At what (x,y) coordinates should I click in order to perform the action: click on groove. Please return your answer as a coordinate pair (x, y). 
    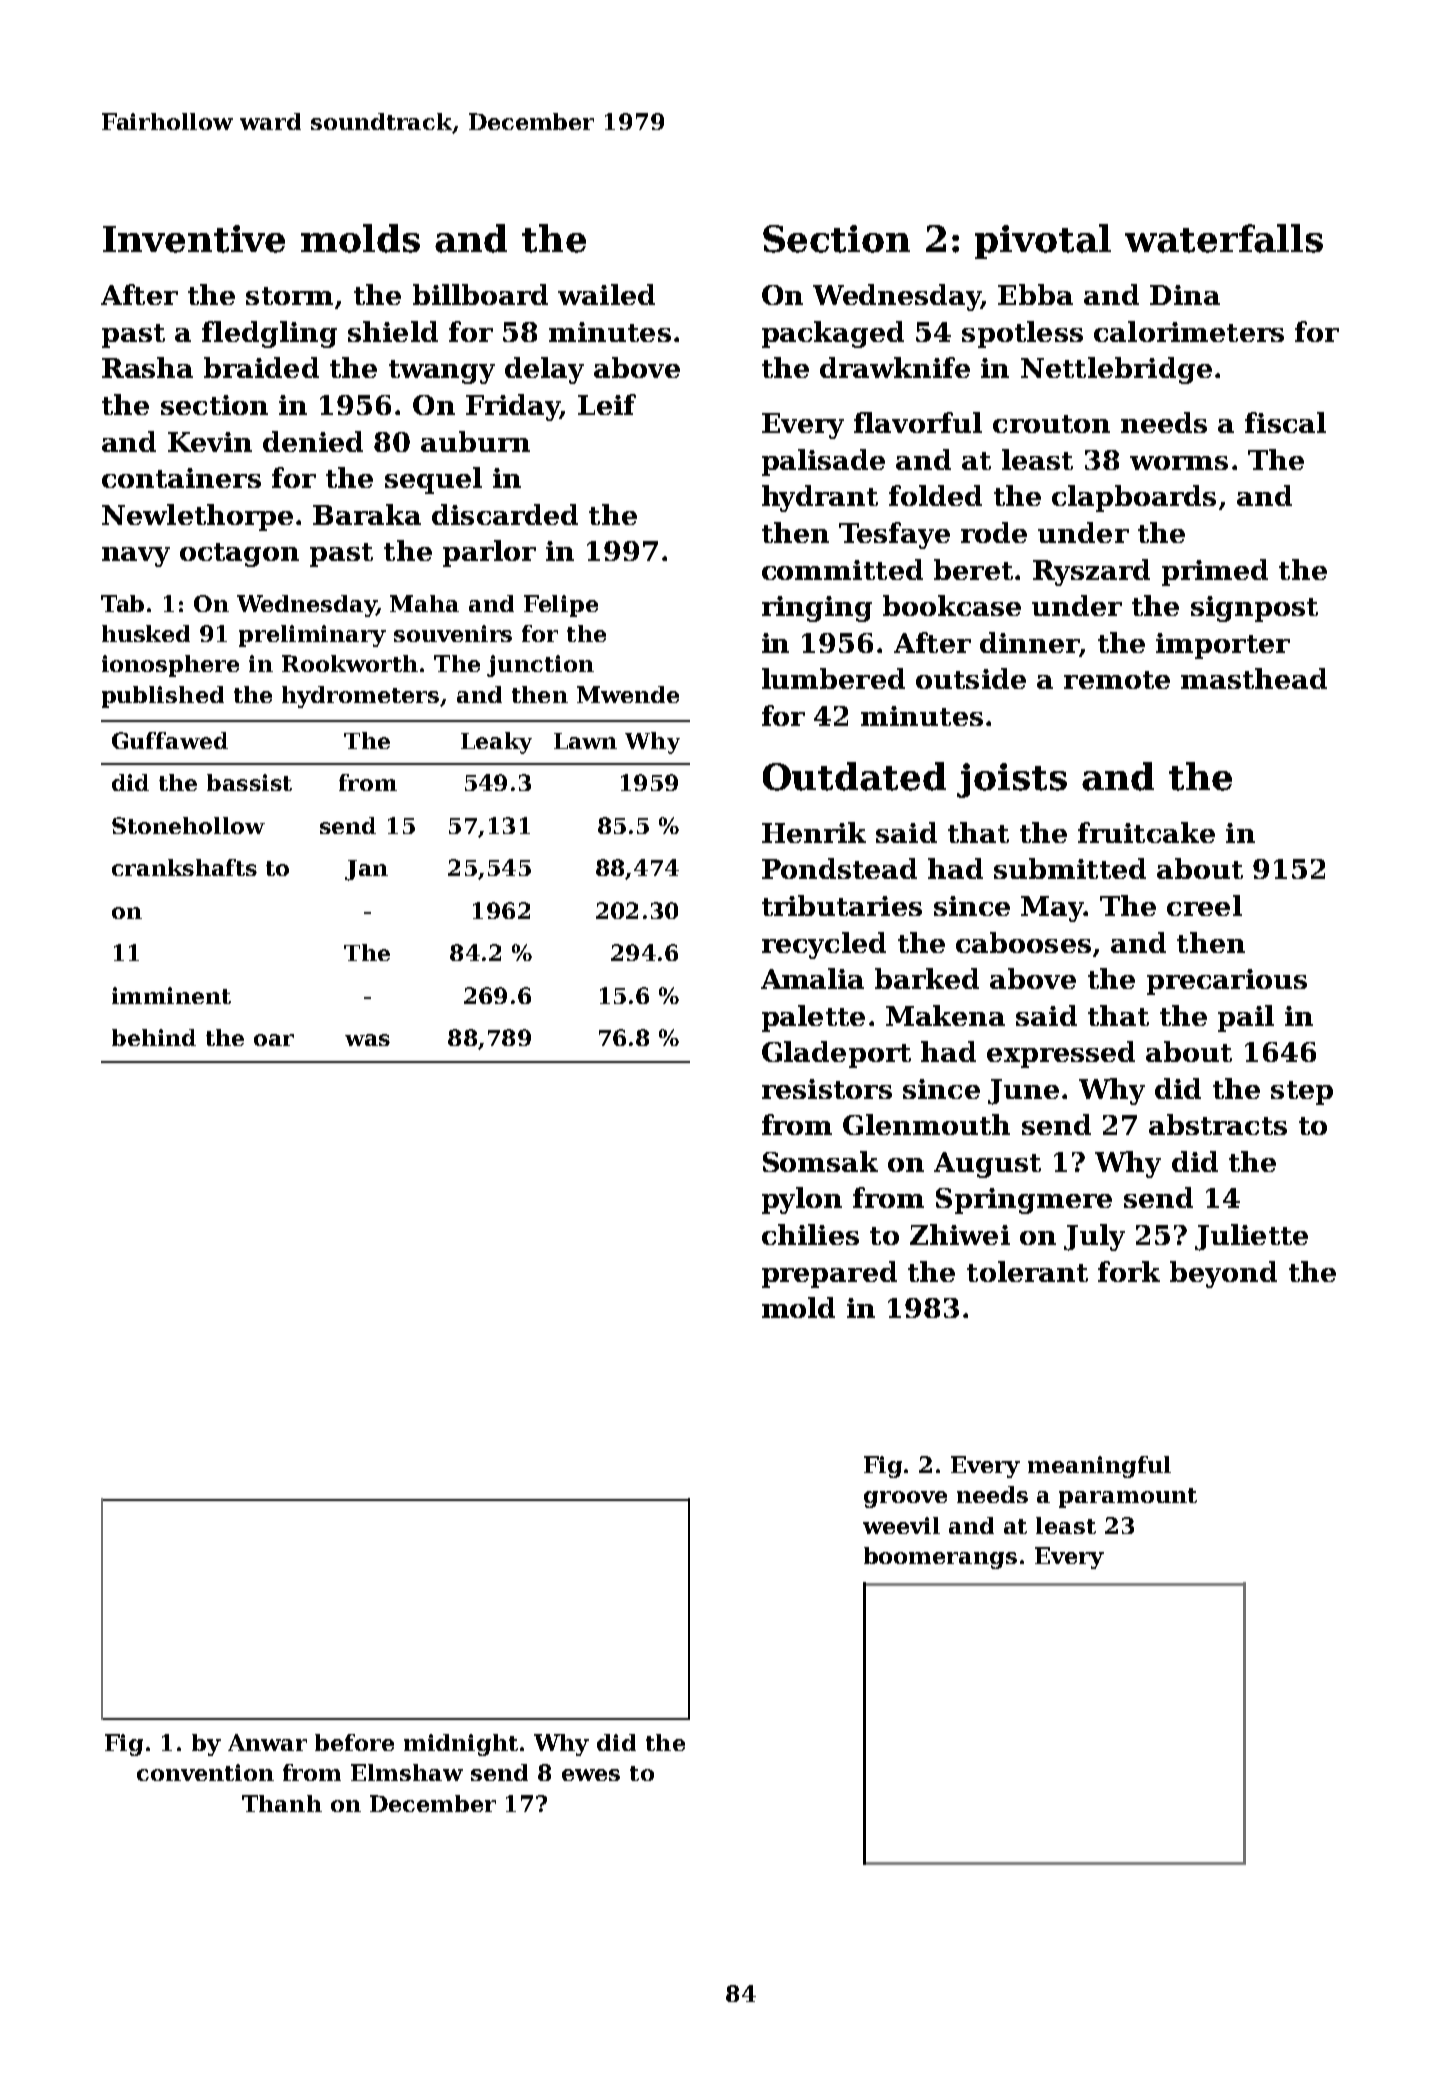
    Looking at the image, I should click on (905, 1499).
